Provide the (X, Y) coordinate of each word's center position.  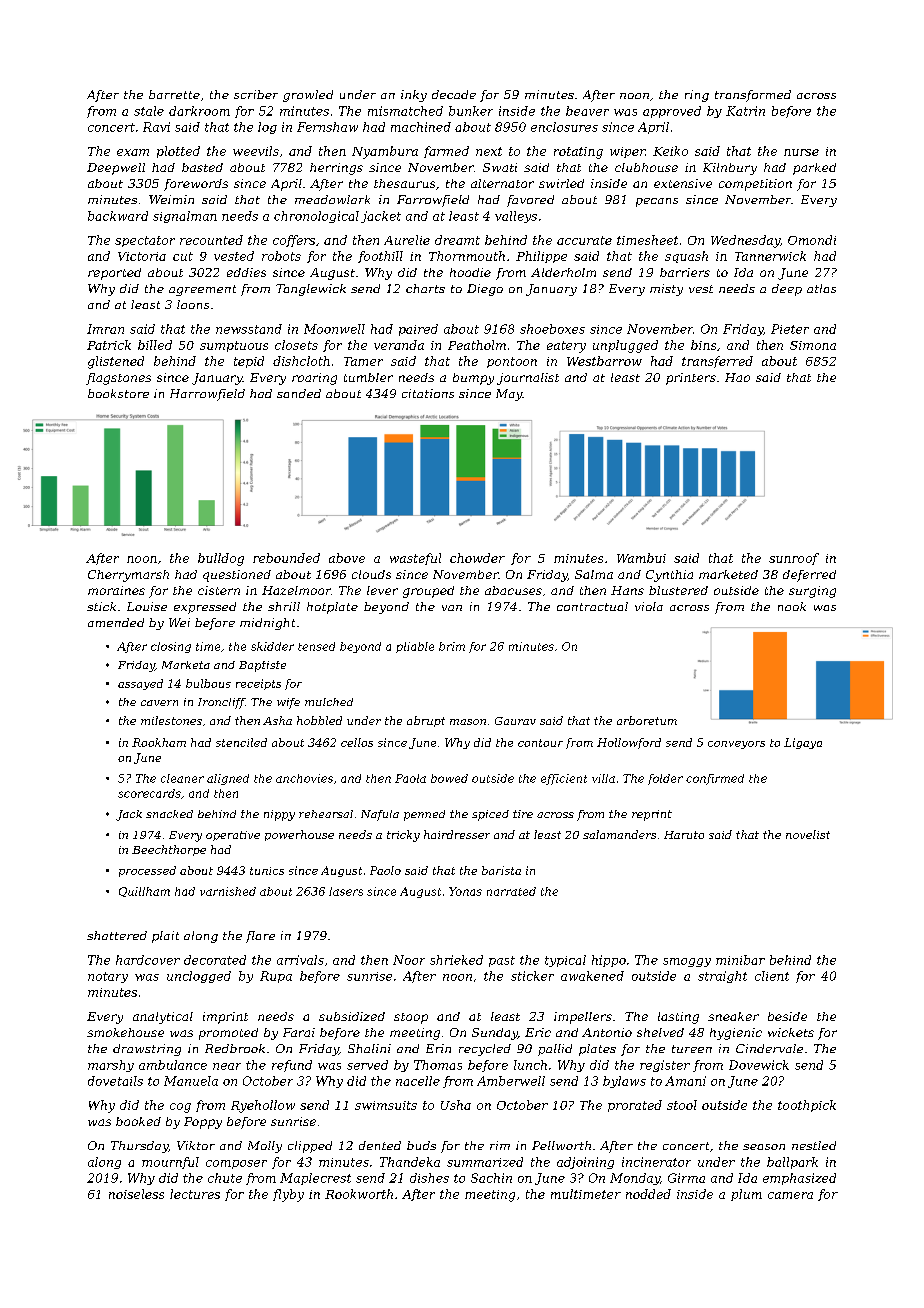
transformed (753, 96)
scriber (256, 94)
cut (183, 256)
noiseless (136, 1194)
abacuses (513, 590)
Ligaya (803, 743)
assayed (140, 684)
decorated (215, 960)
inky (414, 96)
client (772, 976)
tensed (316, 646)
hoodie (470, 272)
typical (565, 961)
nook (792, 606)
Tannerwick (770, 256)
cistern (219, 590)
